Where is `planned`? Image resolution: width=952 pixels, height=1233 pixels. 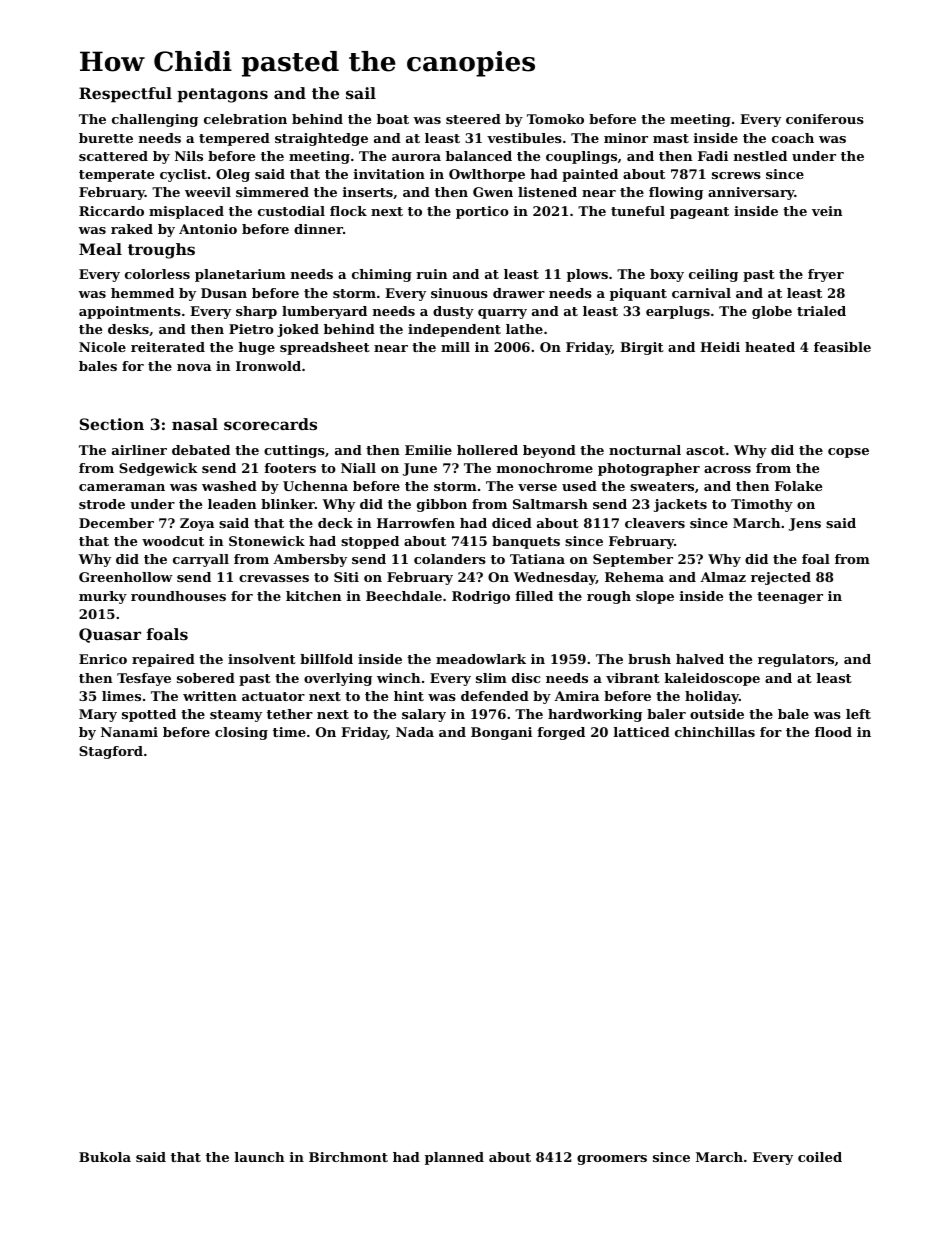 planned is located at coordinates (454, 1158).
